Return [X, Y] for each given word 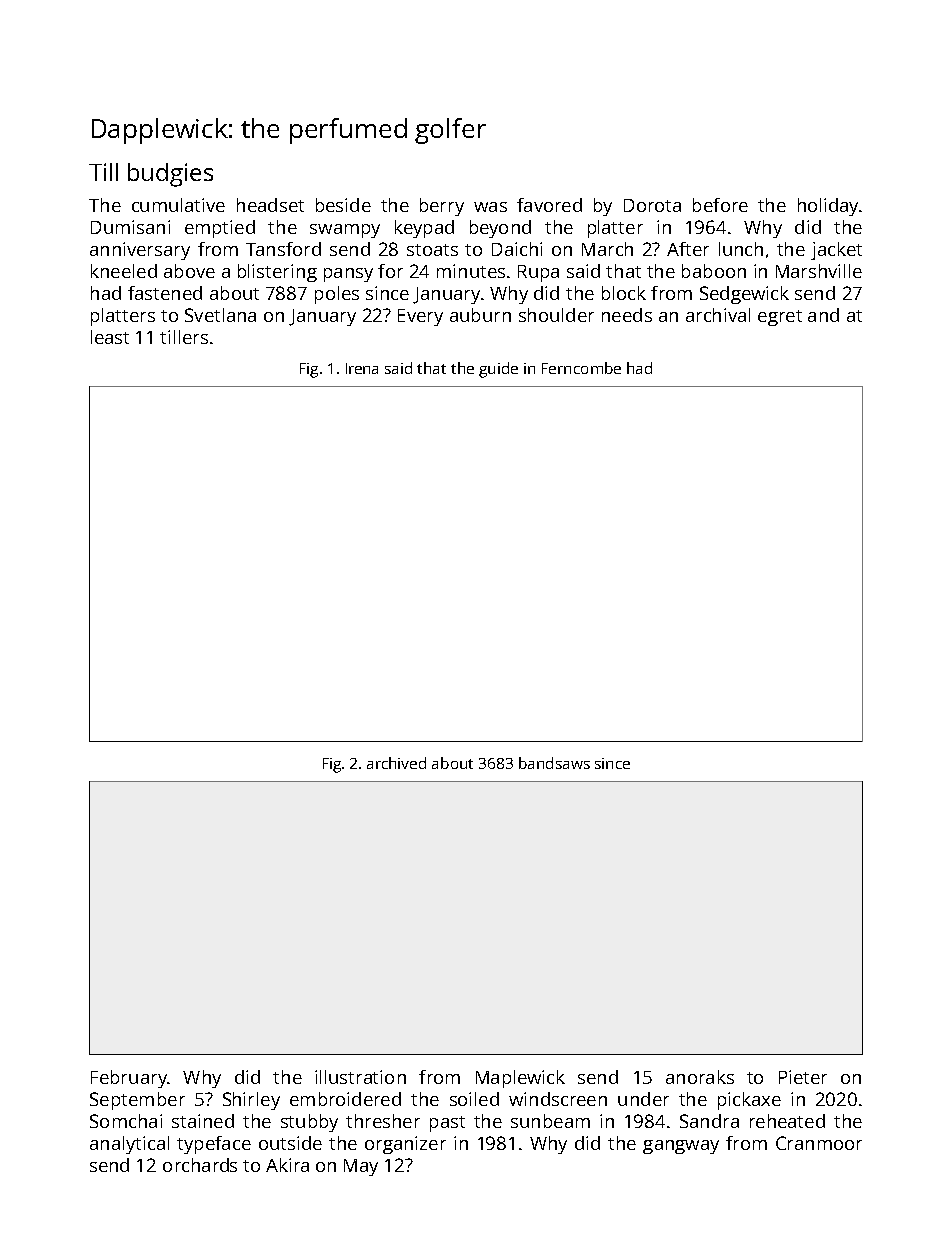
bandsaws [554, 763]
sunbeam [550, 1121]
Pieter [803, 1077]
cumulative [178, 205]
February [129, 1079]
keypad [424, 229]
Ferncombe [581, 368]
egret [780, 318]
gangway [681, 1147]
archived [396, 763]
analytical [129, 1145]
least [110, 337]
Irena [362, 368]
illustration [360, 1077]
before [720, 205]
